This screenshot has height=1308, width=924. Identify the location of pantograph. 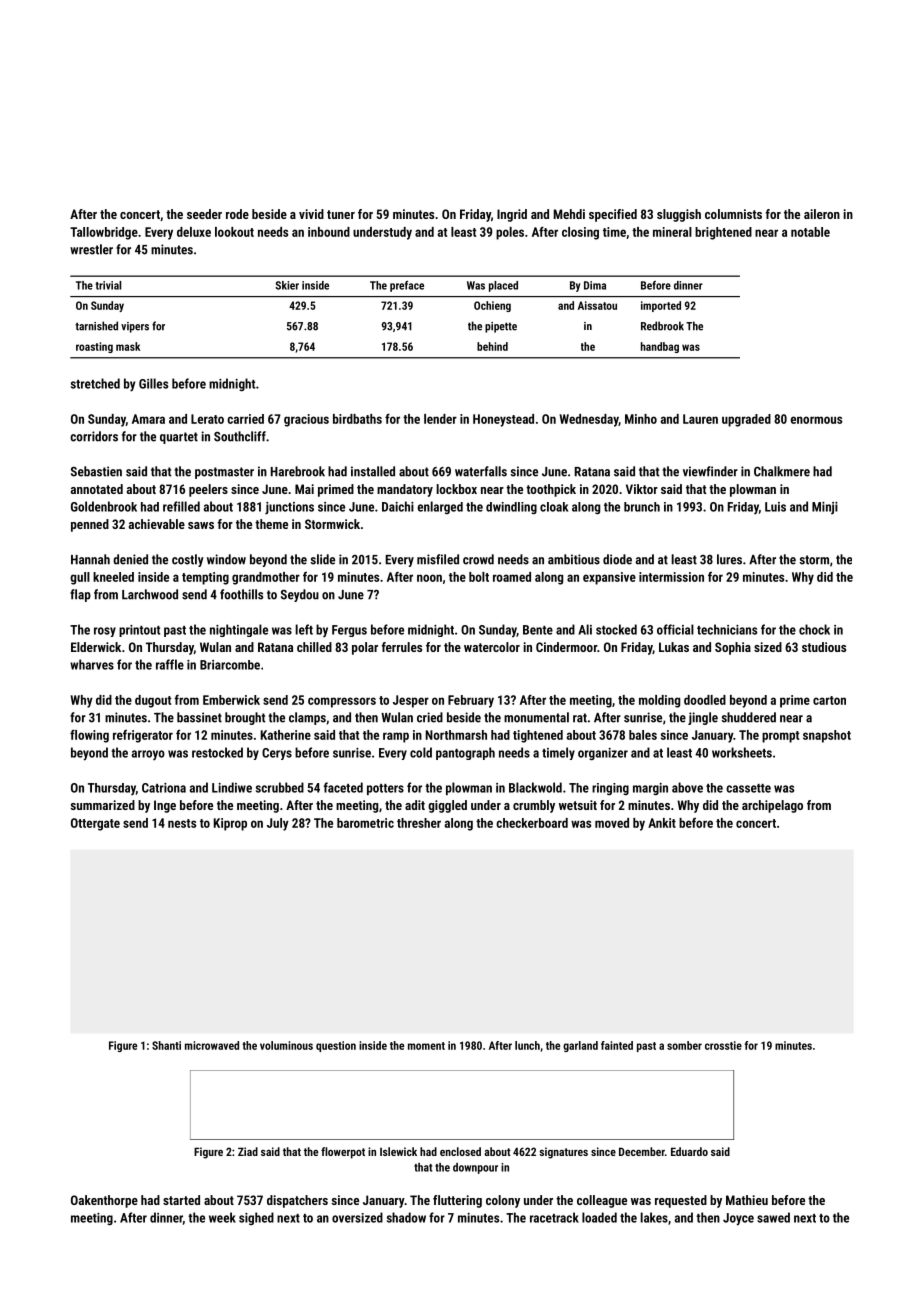
(465, 753).
